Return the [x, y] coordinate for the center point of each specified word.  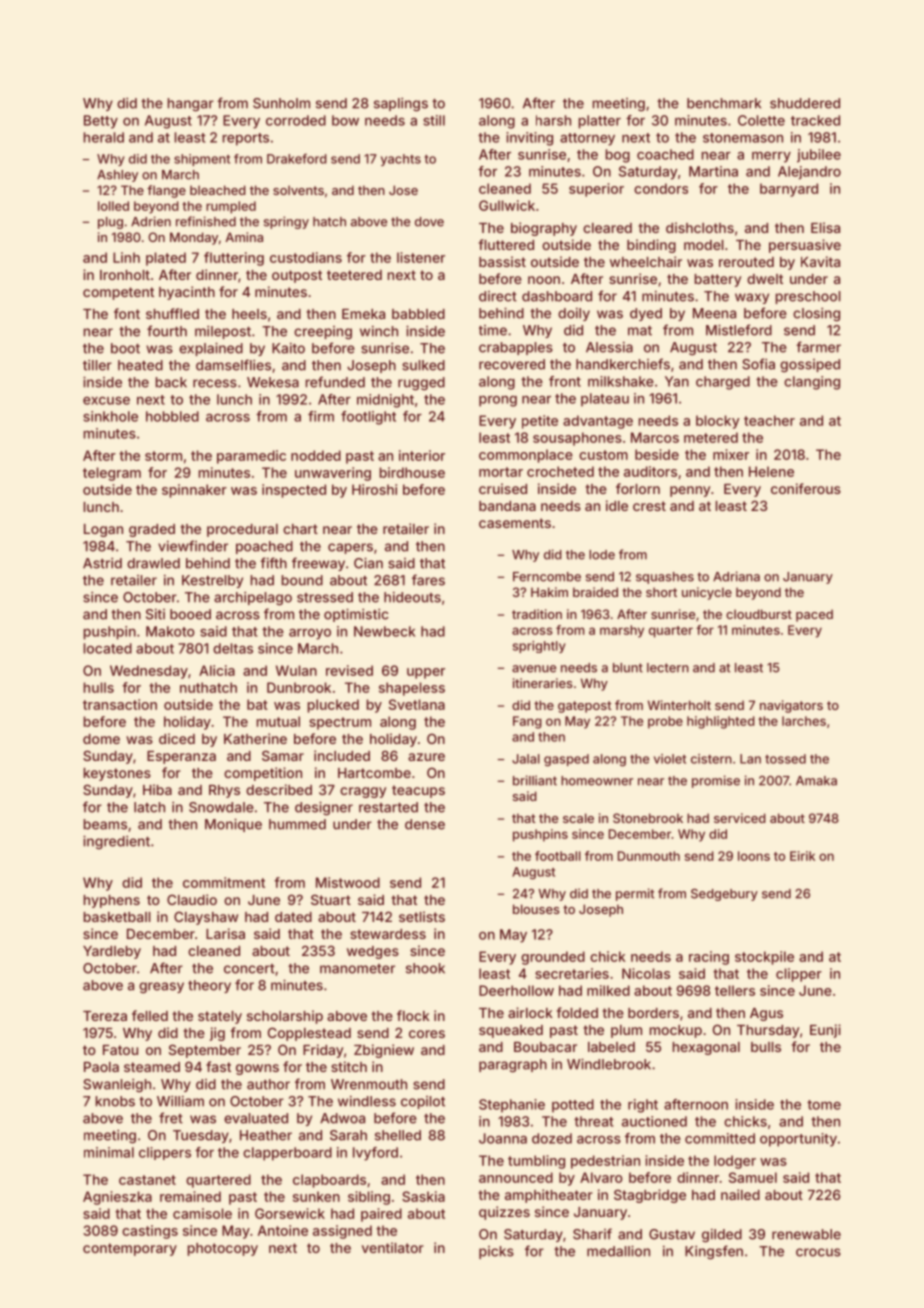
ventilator [393, 1247]
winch [379, 331]
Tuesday [201, 1136]
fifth [273, 563]
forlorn [638, 488]
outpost [297, 276]
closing [816, 315]
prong [498, 401]
